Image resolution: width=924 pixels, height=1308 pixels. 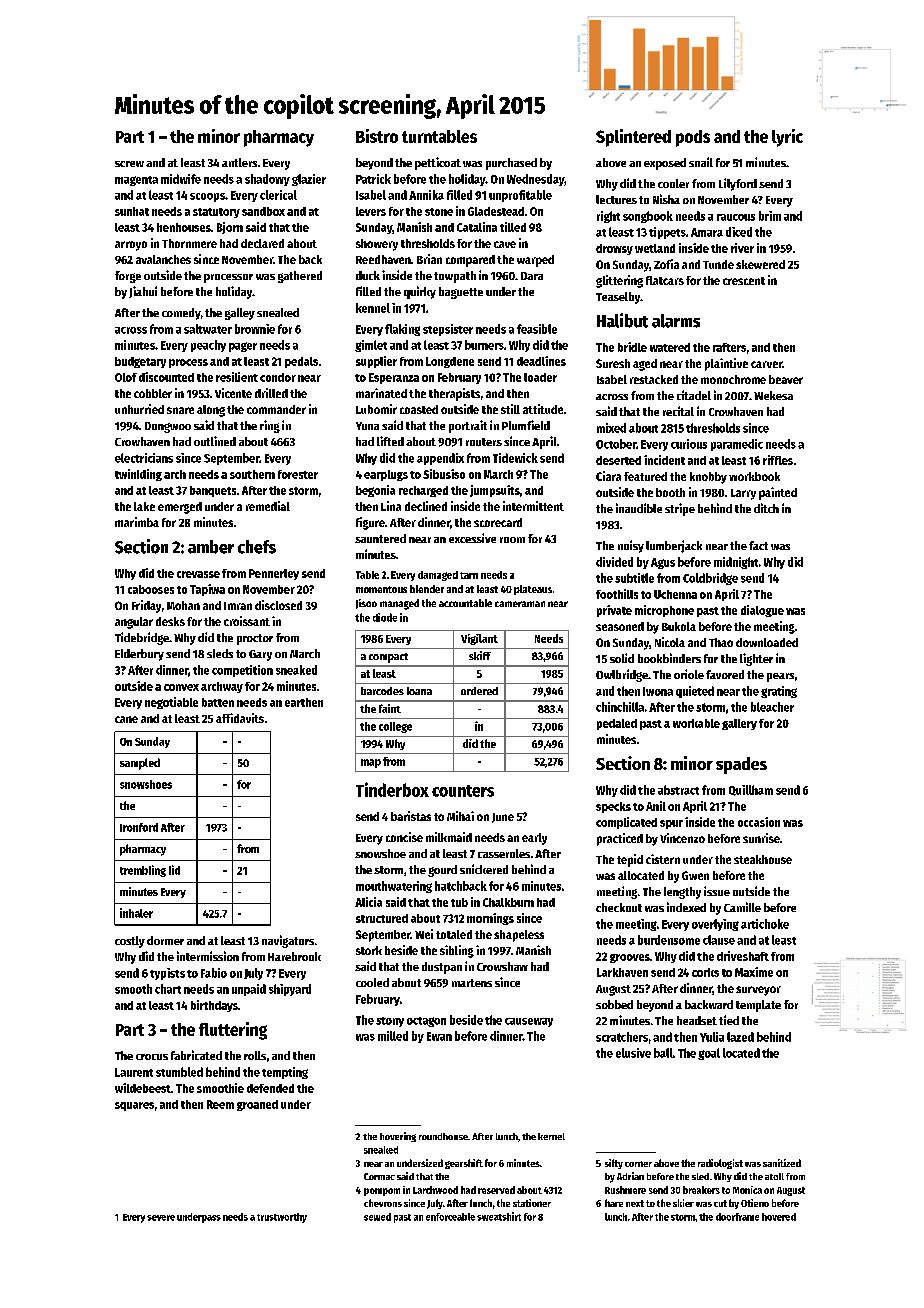 I want to click on screw, so click(x=129, y=164).
